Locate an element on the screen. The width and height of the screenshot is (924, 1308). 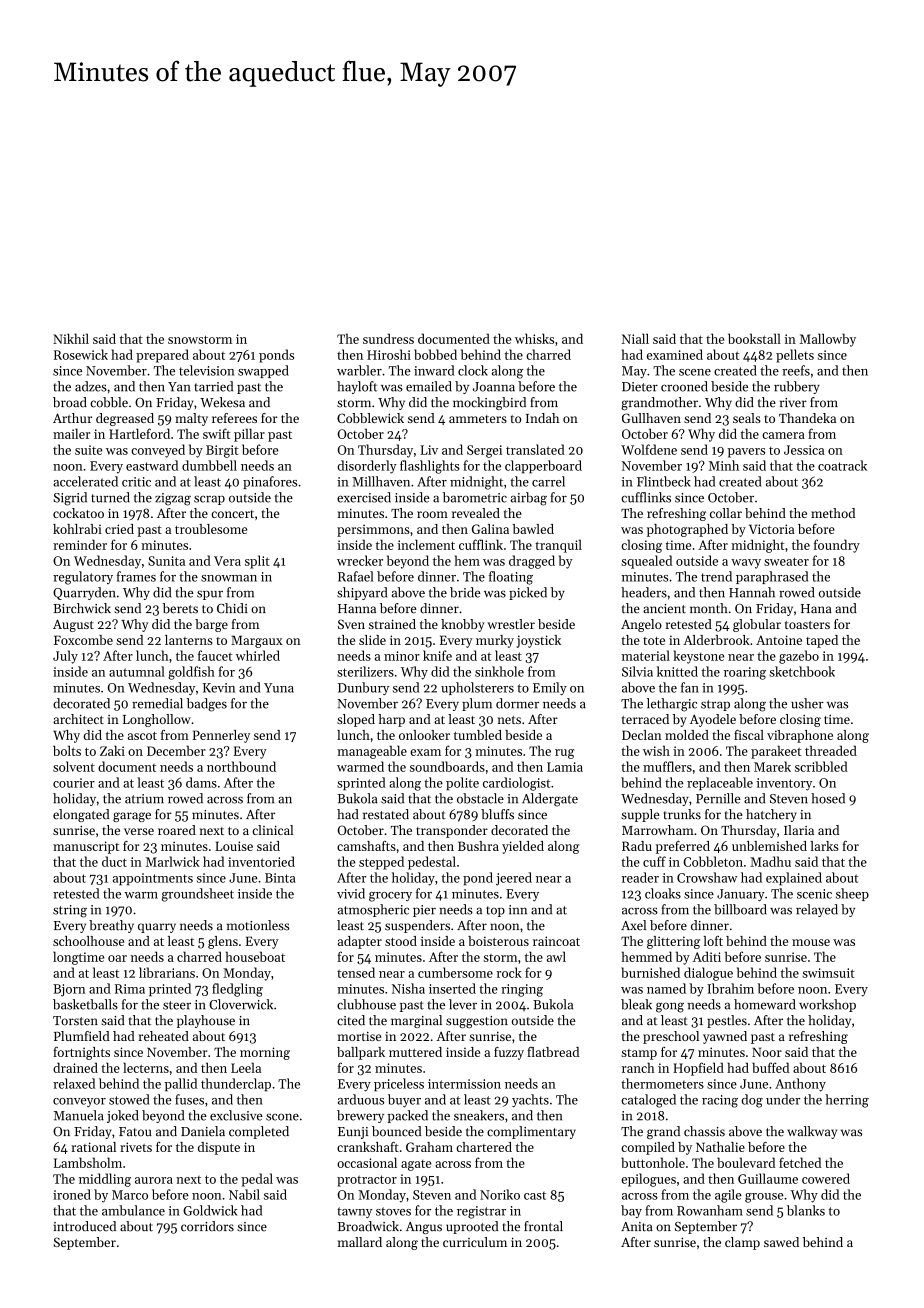
cited is located at coordinates (351, 1020).
